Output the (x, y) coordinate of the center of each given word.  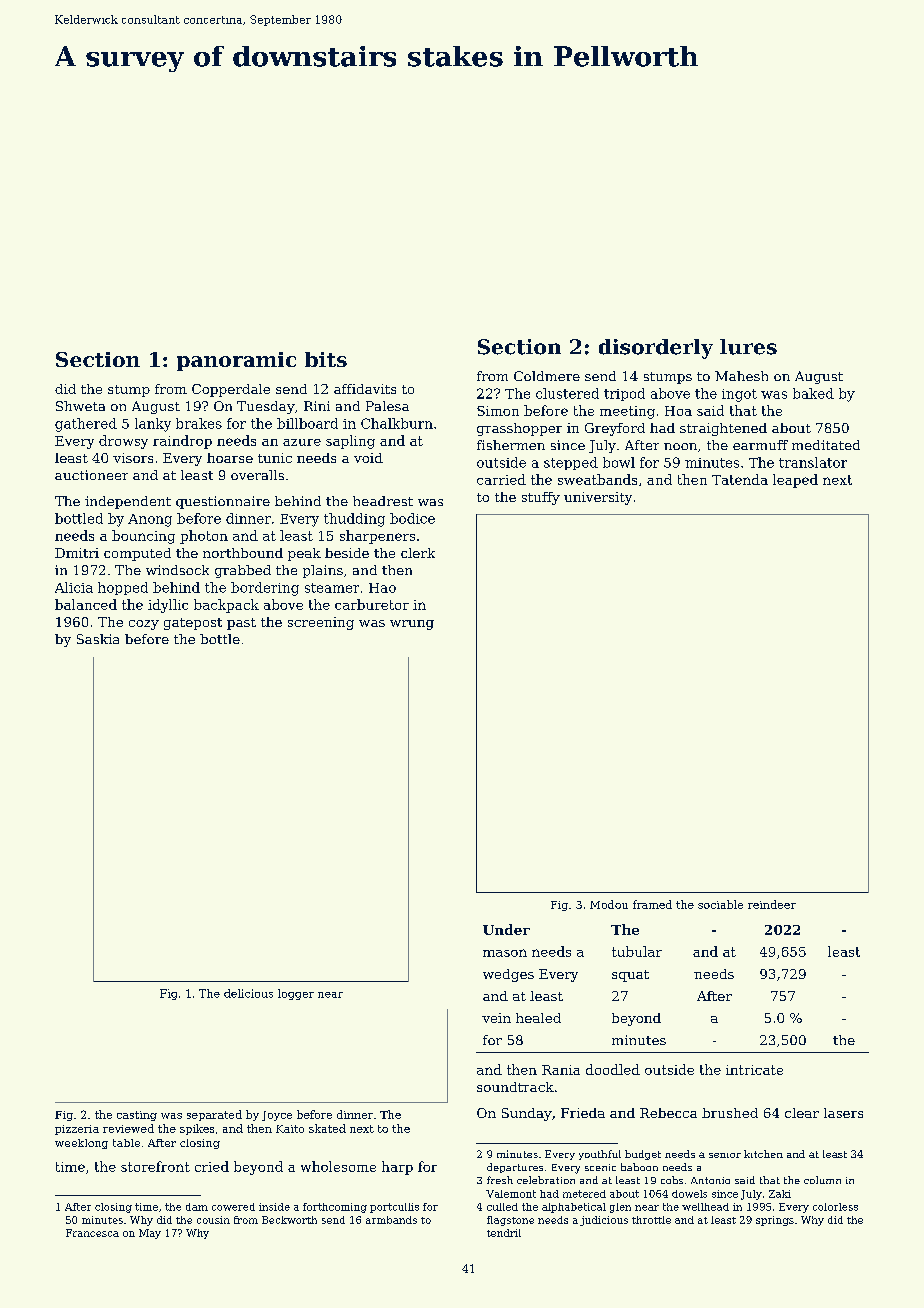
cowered (233, 1207)
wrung (412, 625)
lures (748, 347)
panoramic (236, 361)
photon (204, 537)
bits (326, 359)
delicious (248, 993)
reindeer (772, 904)
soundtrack (515, 1087)
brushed (730, 1113)
